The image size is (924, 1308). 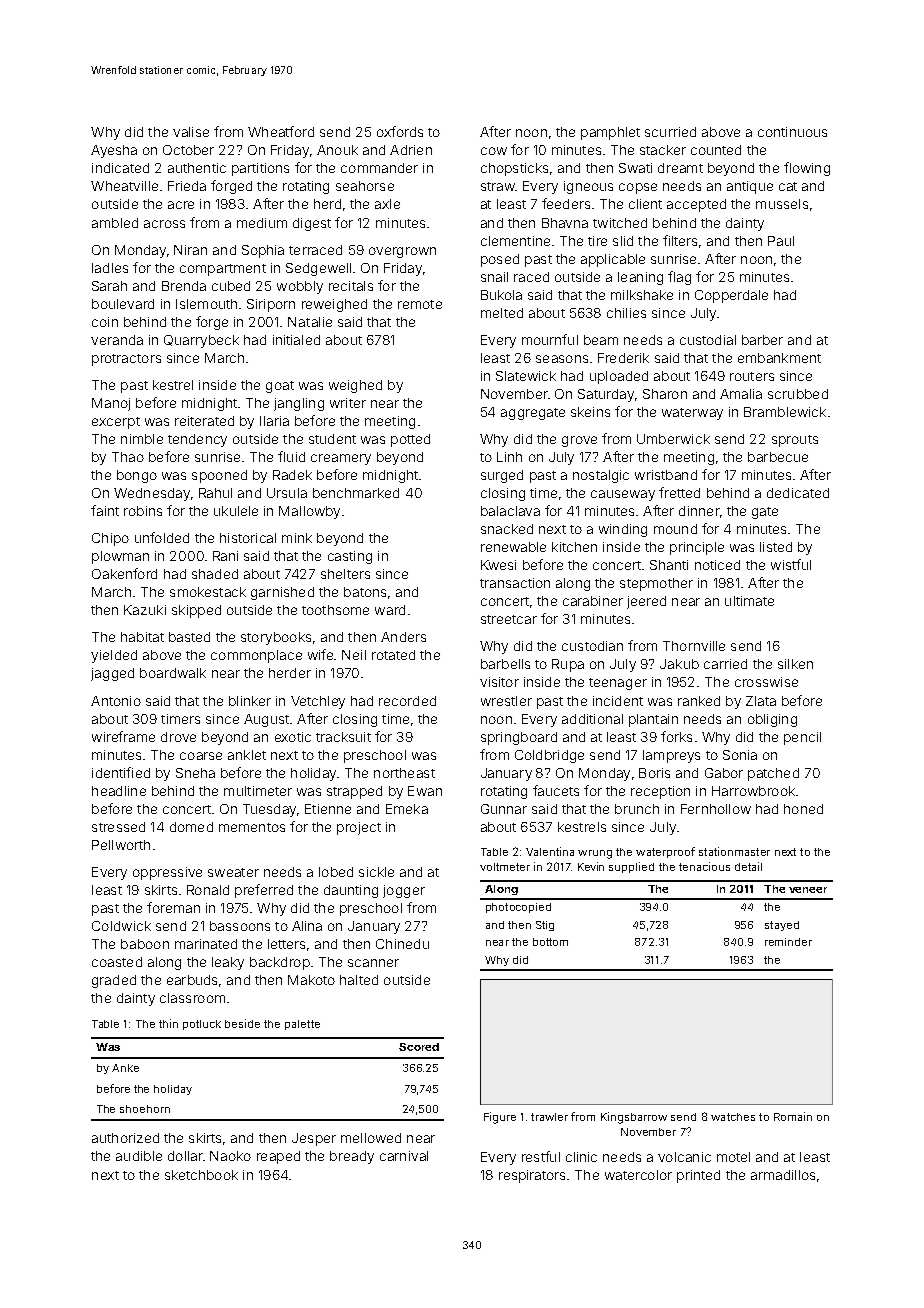 I want to click on leaning, so click(x=640, y=278).
